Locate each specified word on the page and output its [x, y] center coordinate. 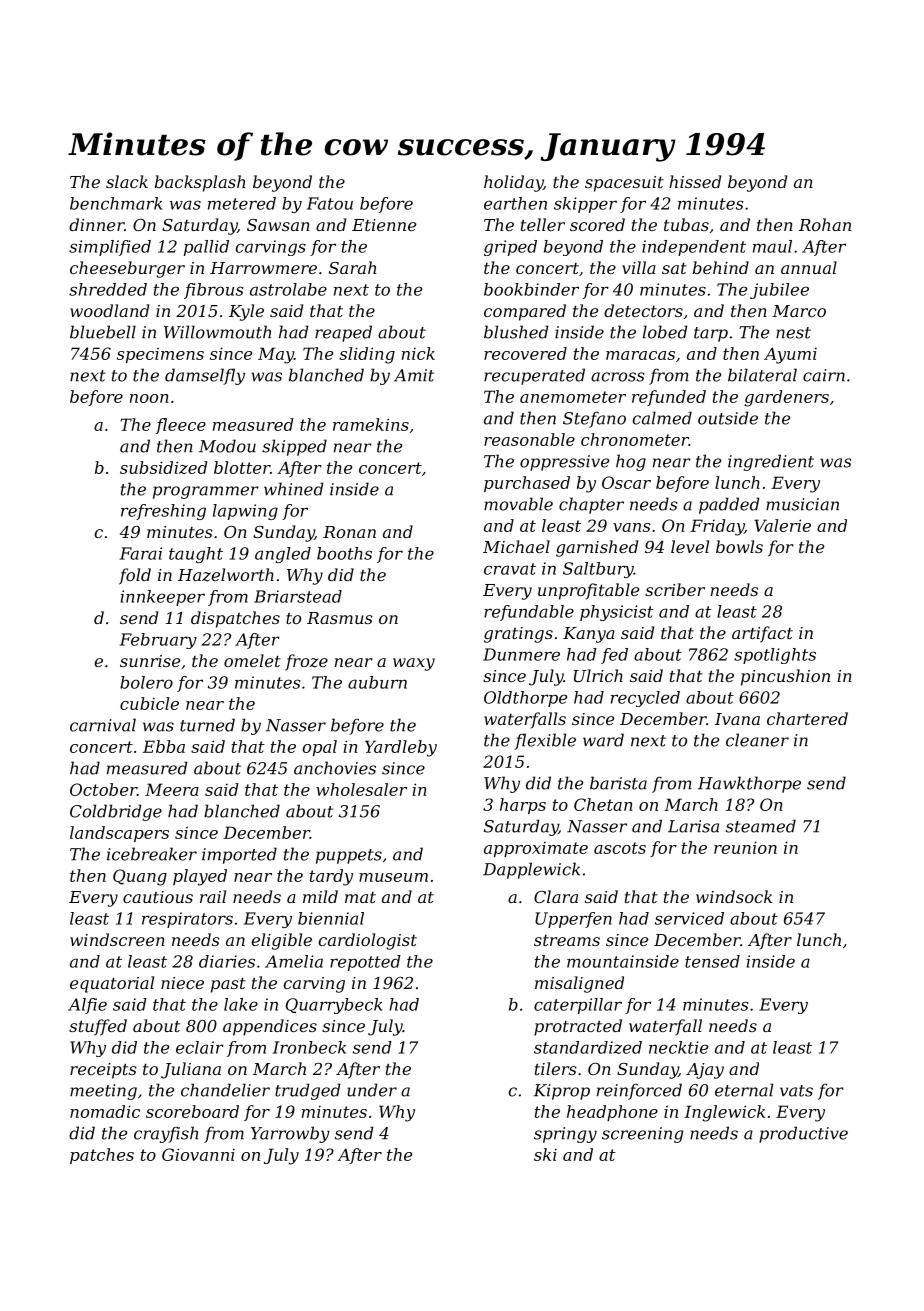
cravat [510, 569]
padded [729, 505]
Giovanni [198, 1154]
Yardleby [401, 748]
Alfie [87, 1006]
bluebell [103, 332]
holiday [513, 183]
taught [196, 555]
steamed [761, 826]
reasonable [529, 439]
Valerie [782, 525]
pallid [206, 248]
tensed [712, 961]
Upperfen [573, 920]
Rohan [825, 224]
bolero [146, 682]
